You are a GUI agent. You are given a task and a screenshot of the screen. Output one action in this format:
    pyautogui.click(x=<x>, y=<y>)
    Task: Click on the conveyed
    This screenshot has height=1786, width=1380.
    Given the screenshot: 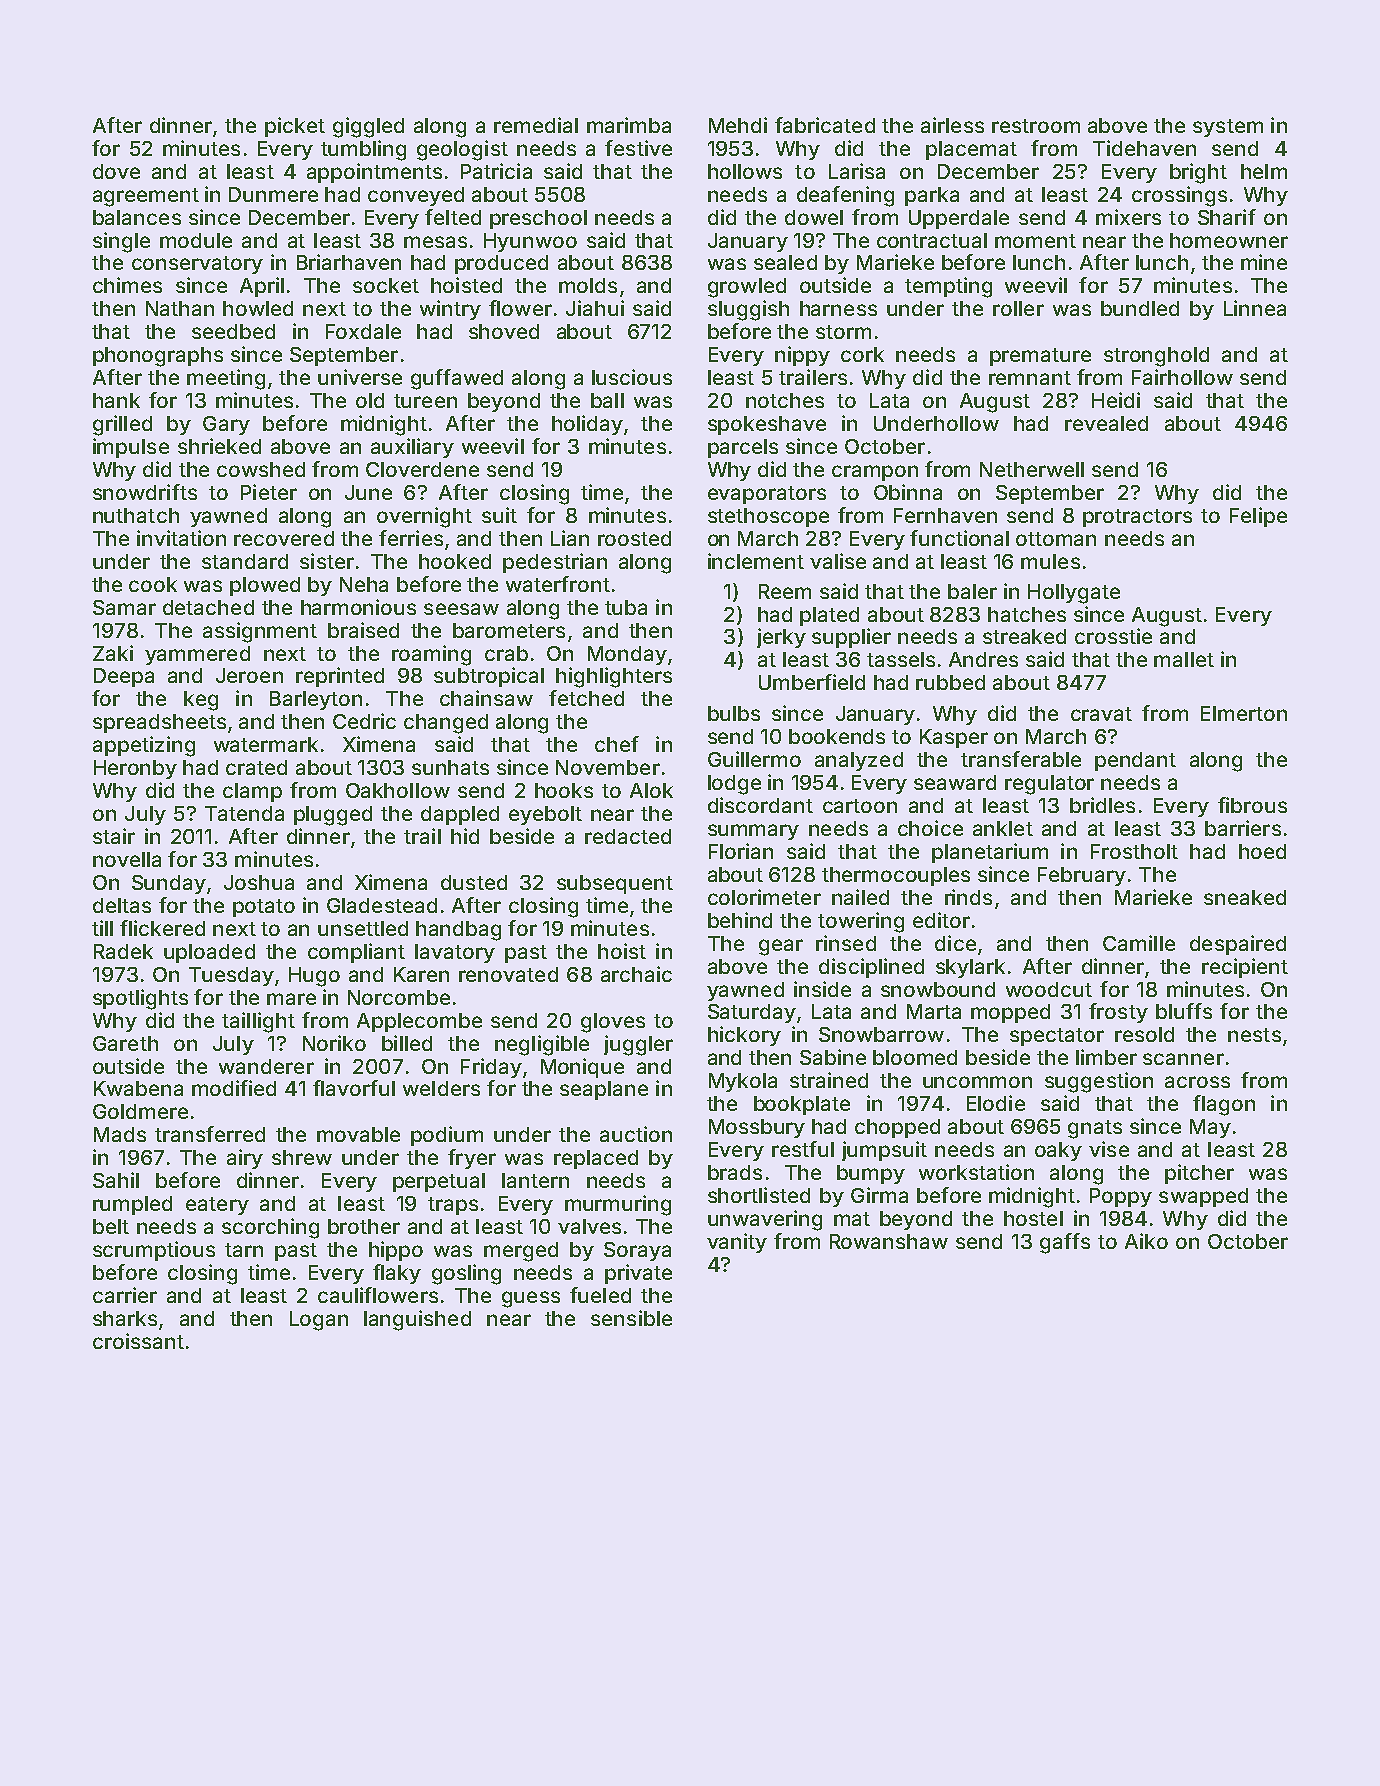 What is the action you would take?
    pyautogui.click(x=416, y=196)
